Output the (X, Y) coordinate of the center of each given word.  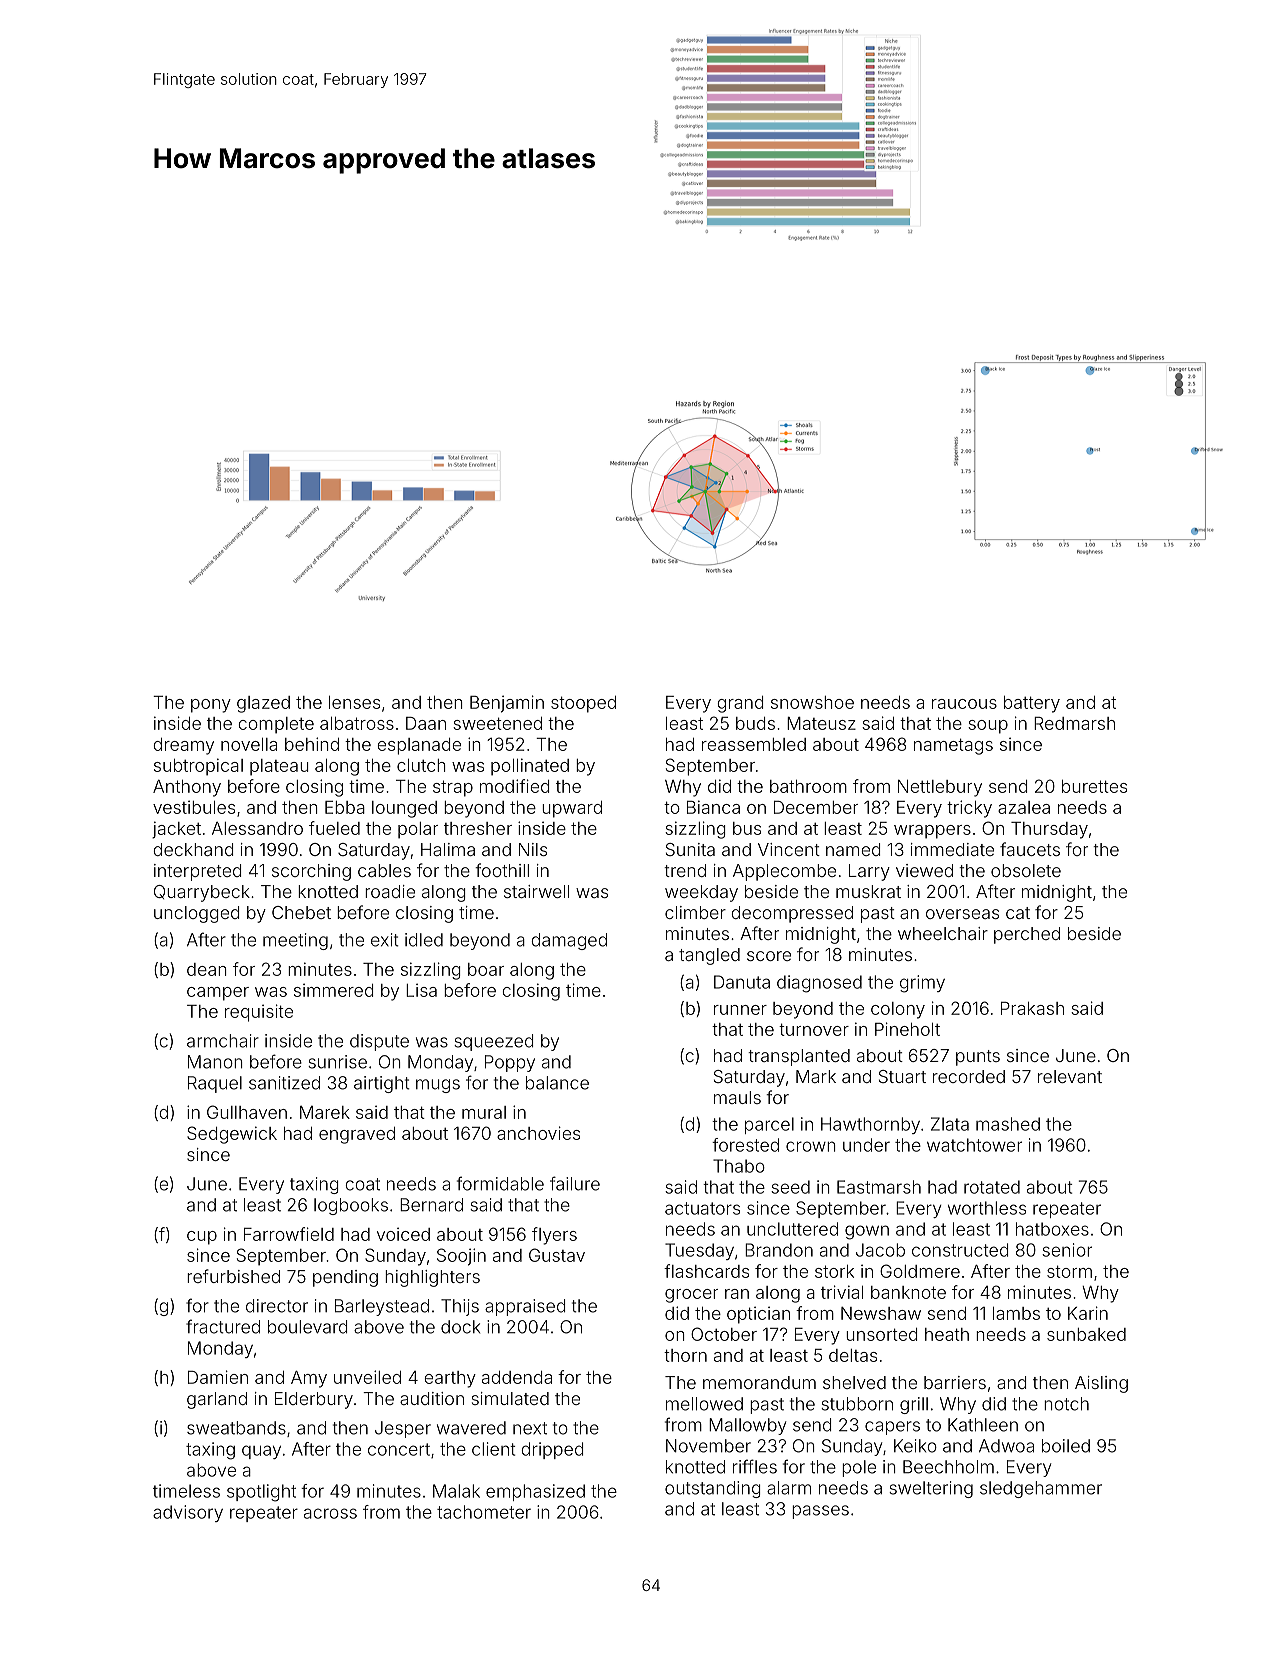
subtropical (198, 767)
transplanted (799, 1057)
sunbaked (1086, 1334)
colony (898, 1010)
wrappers (932, 832)
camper (218, 994)
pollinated (530, 767)
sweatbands (236, 1428)
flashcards (706, 1271)
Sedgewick (232, 1135)
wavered (471, 1428)
